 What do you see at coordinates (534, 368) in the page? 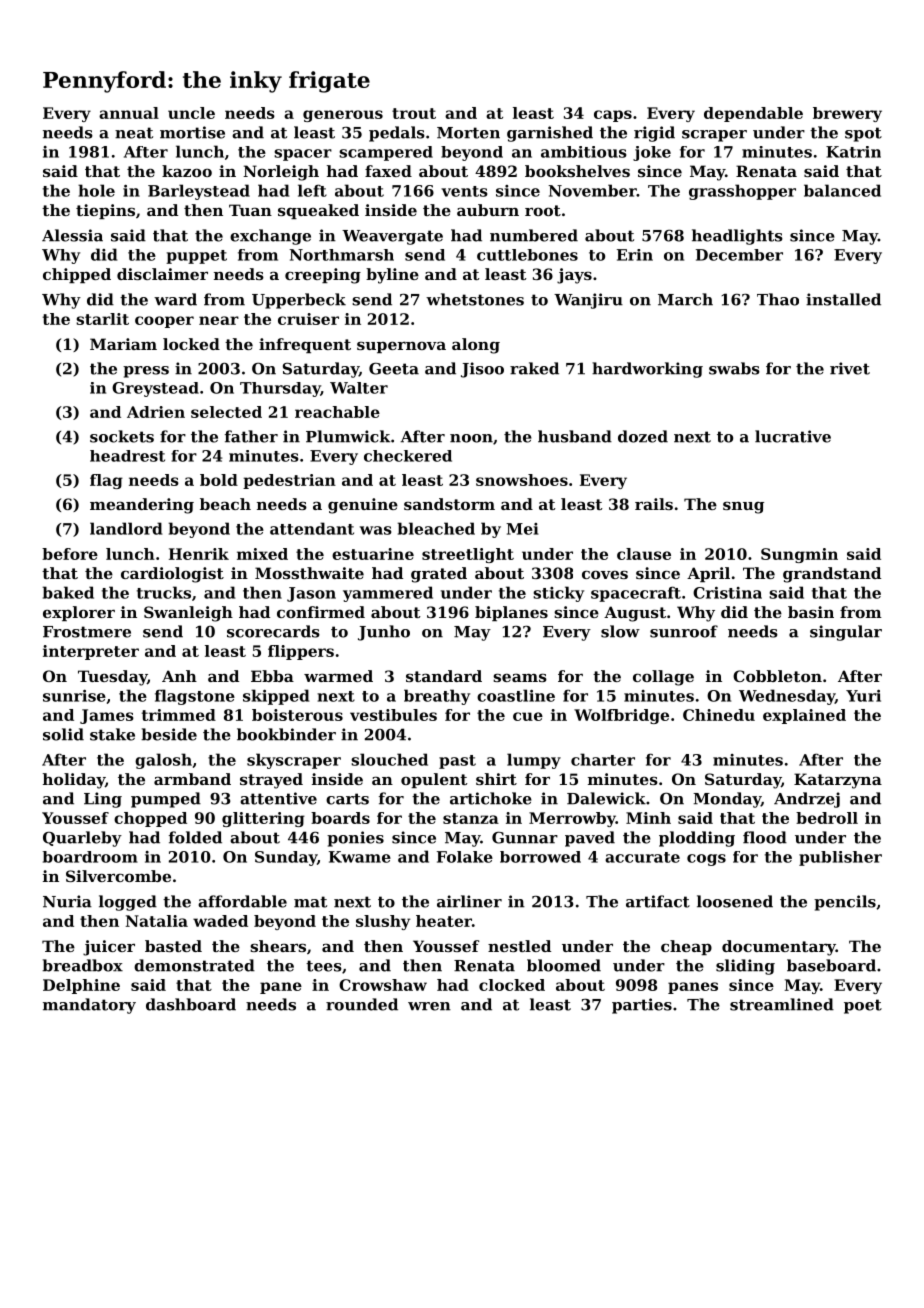
I see `raked` at bounding box center [534, 368].
